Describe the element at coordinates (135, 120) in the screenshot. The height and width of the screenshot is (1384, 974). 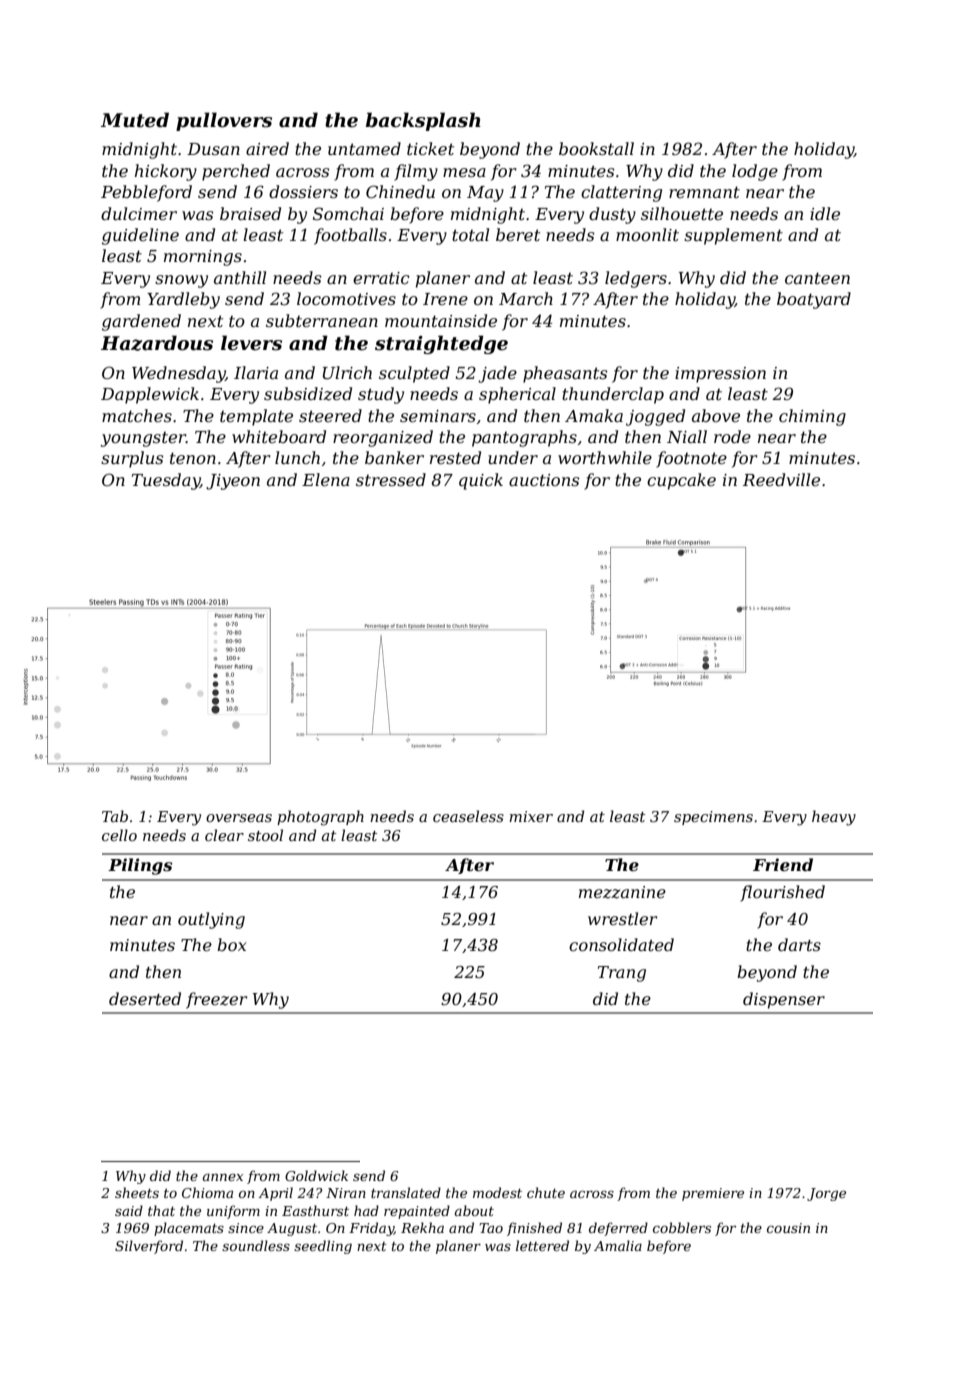
I see `Muted` at that location.
